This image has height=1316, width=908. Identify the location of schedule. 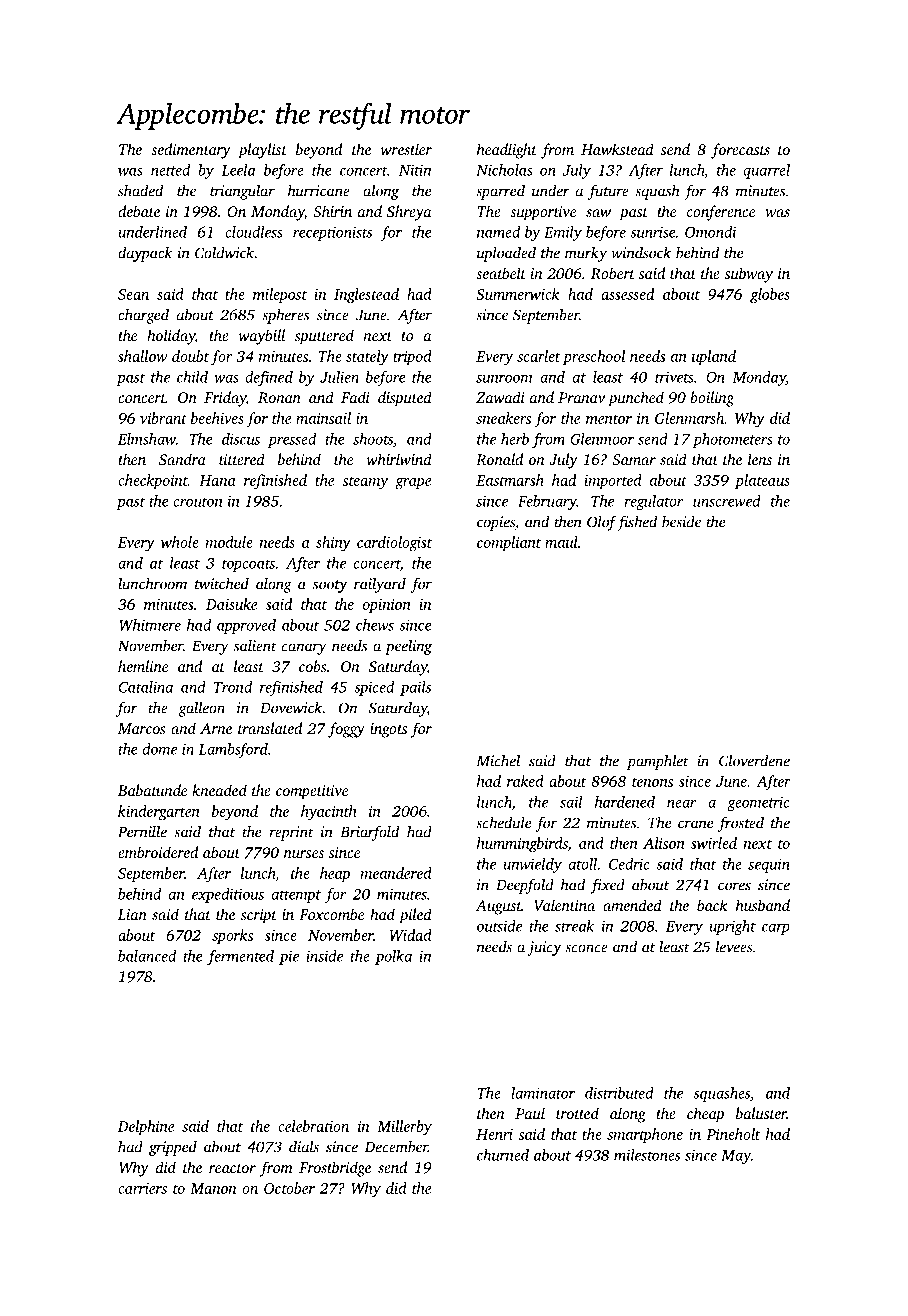
(503, 822).
